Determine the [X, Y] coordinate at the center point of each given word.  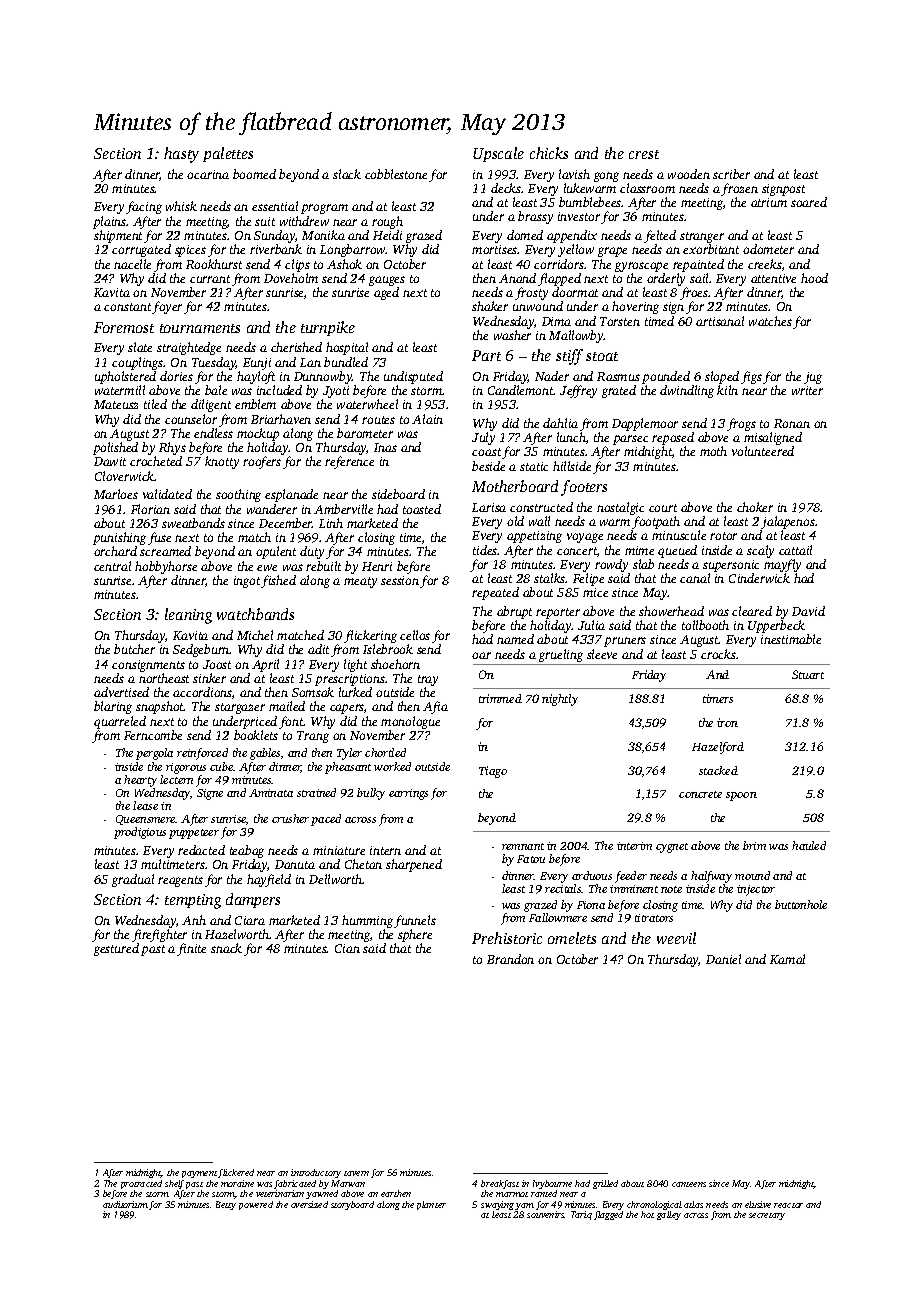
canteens [689, 1184]
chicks [549, 153]
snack [226, 948]
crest [644, 154]
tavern [356, 1173]
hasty [181, 155]
